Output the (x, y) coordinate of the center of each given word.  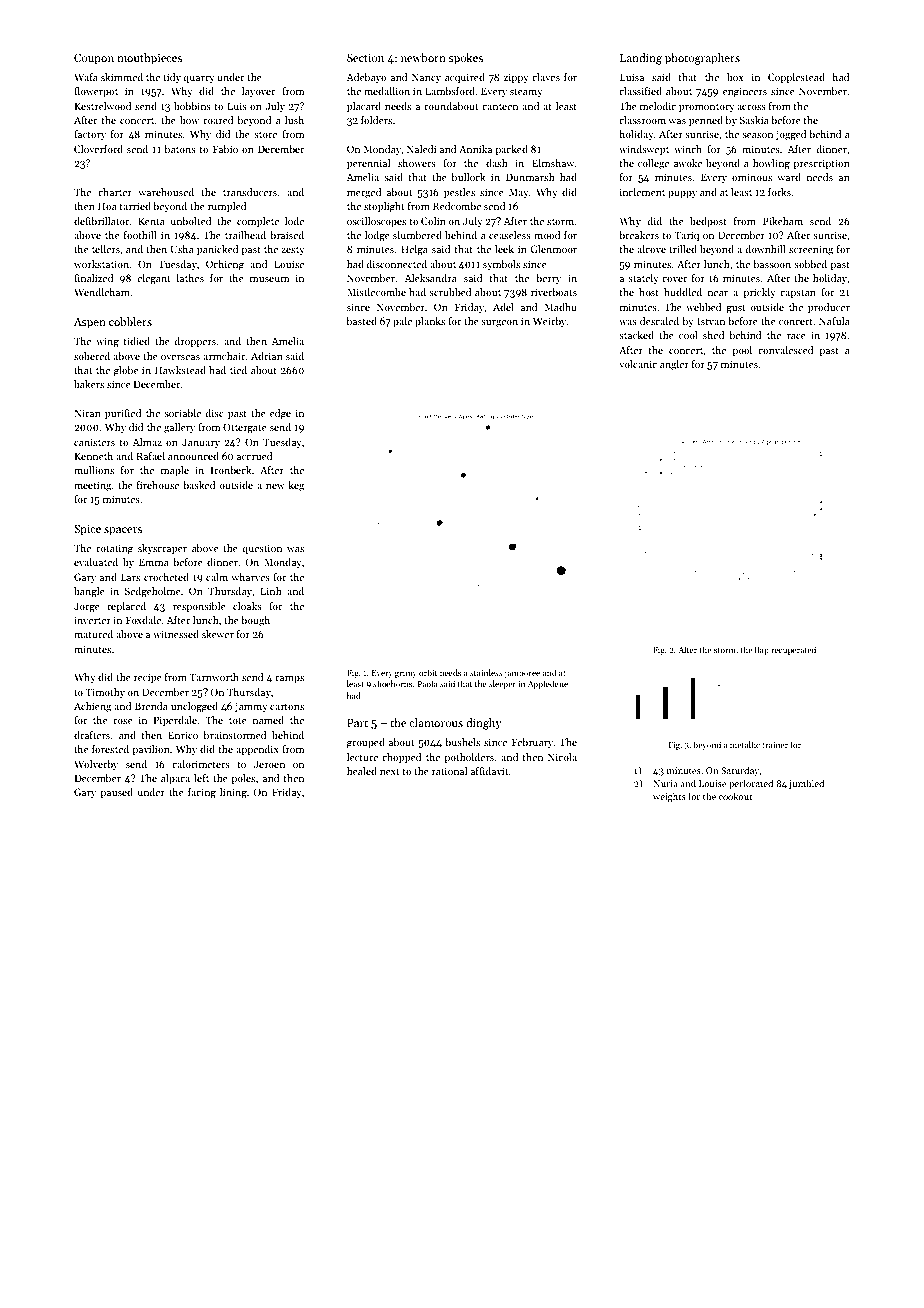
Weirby (549, 322)
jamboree (522, 673)
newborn (423, 57)
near (718, 293)
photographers (702, 59)
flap (762, 650)
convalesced (786, 350)
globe (126, 371)
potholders (469, 758)
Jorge (87, 607)
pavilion (151, 750)
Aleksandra (431, 278)
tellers (106, 249)
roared (218, 120)
